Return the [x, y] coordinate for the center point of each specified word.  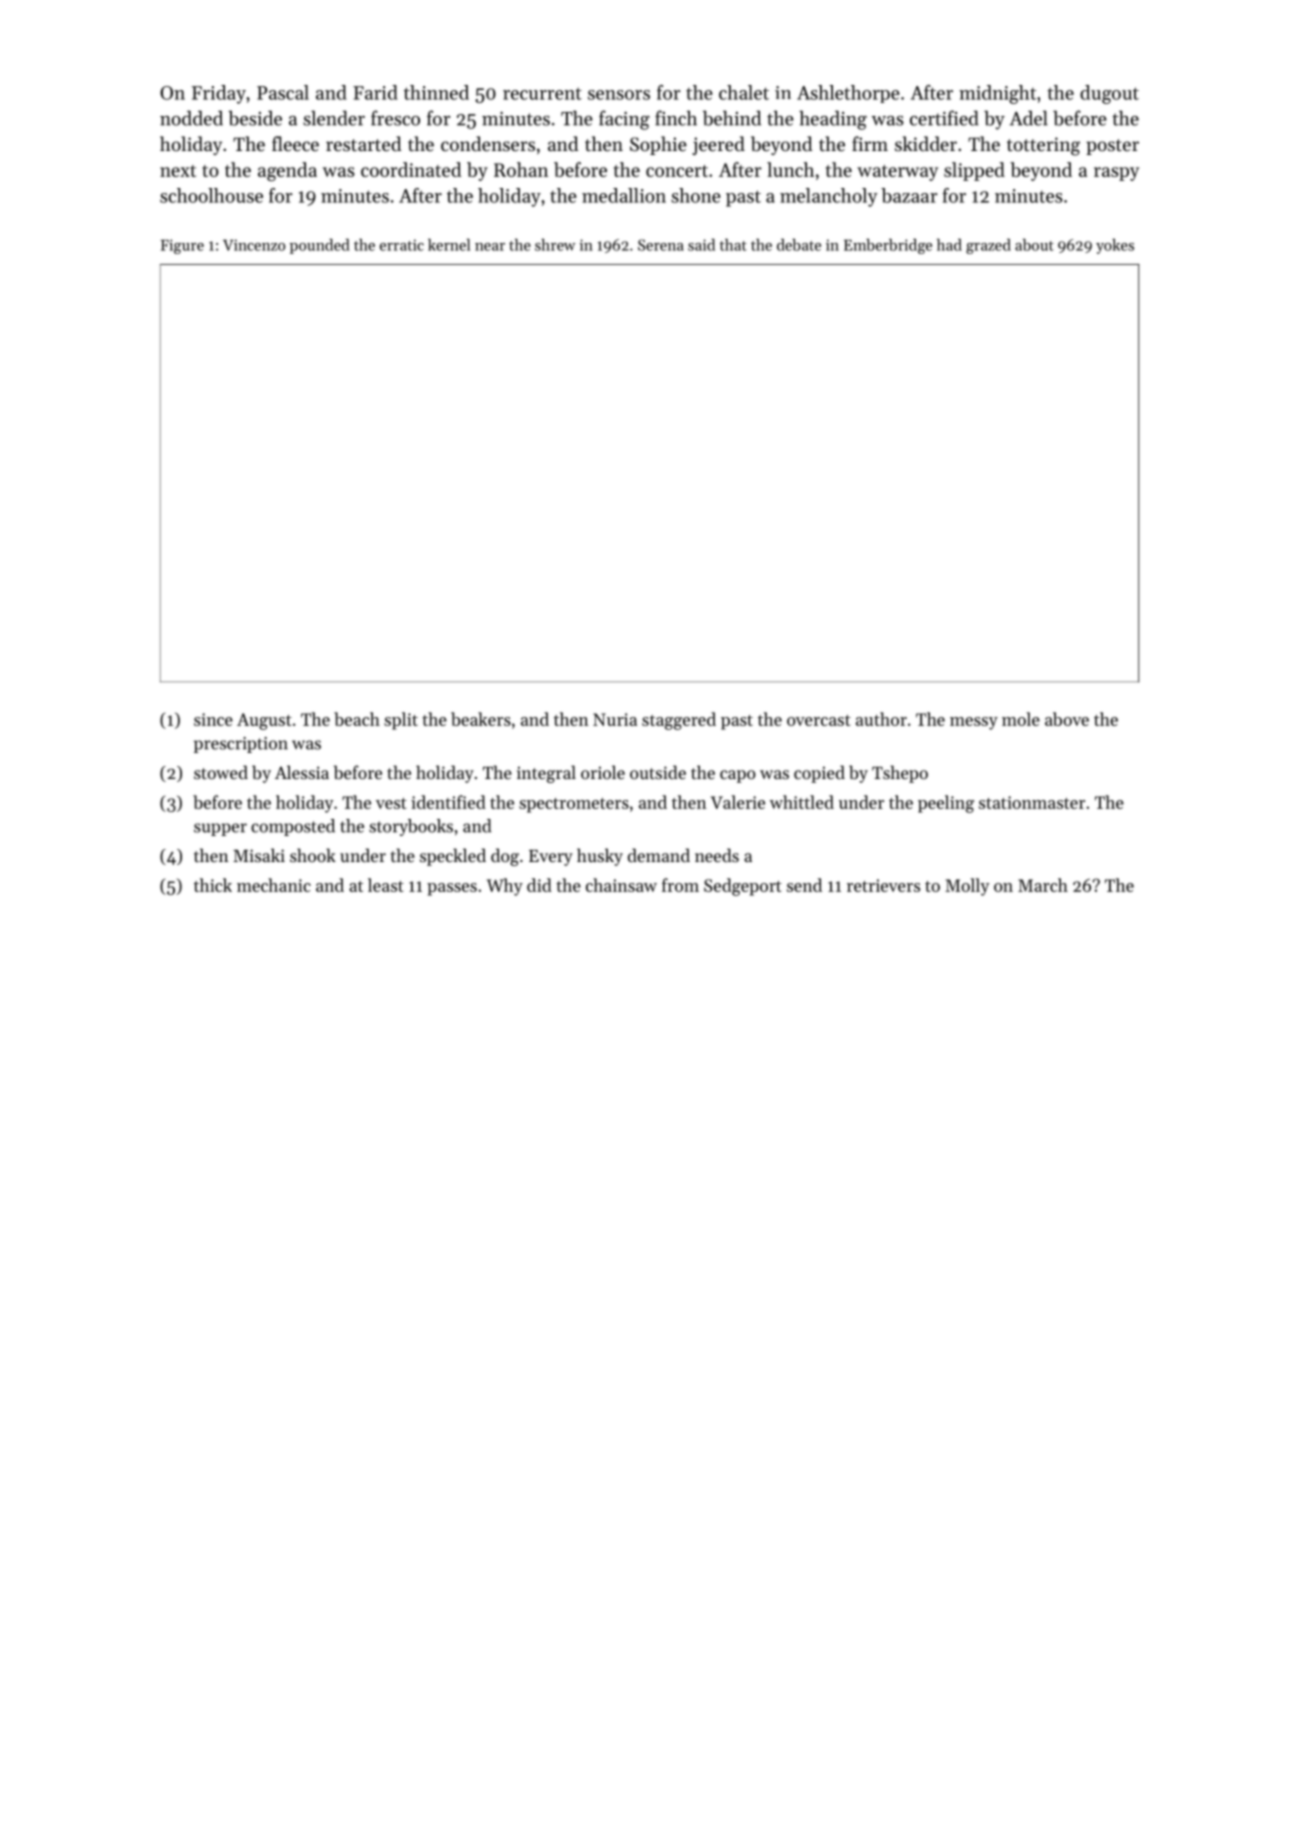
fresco [395, 118]
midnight [997, 94]
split [401, 721]
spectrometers [574, 805]
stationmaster [1032, 802]
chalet [744, 92]
